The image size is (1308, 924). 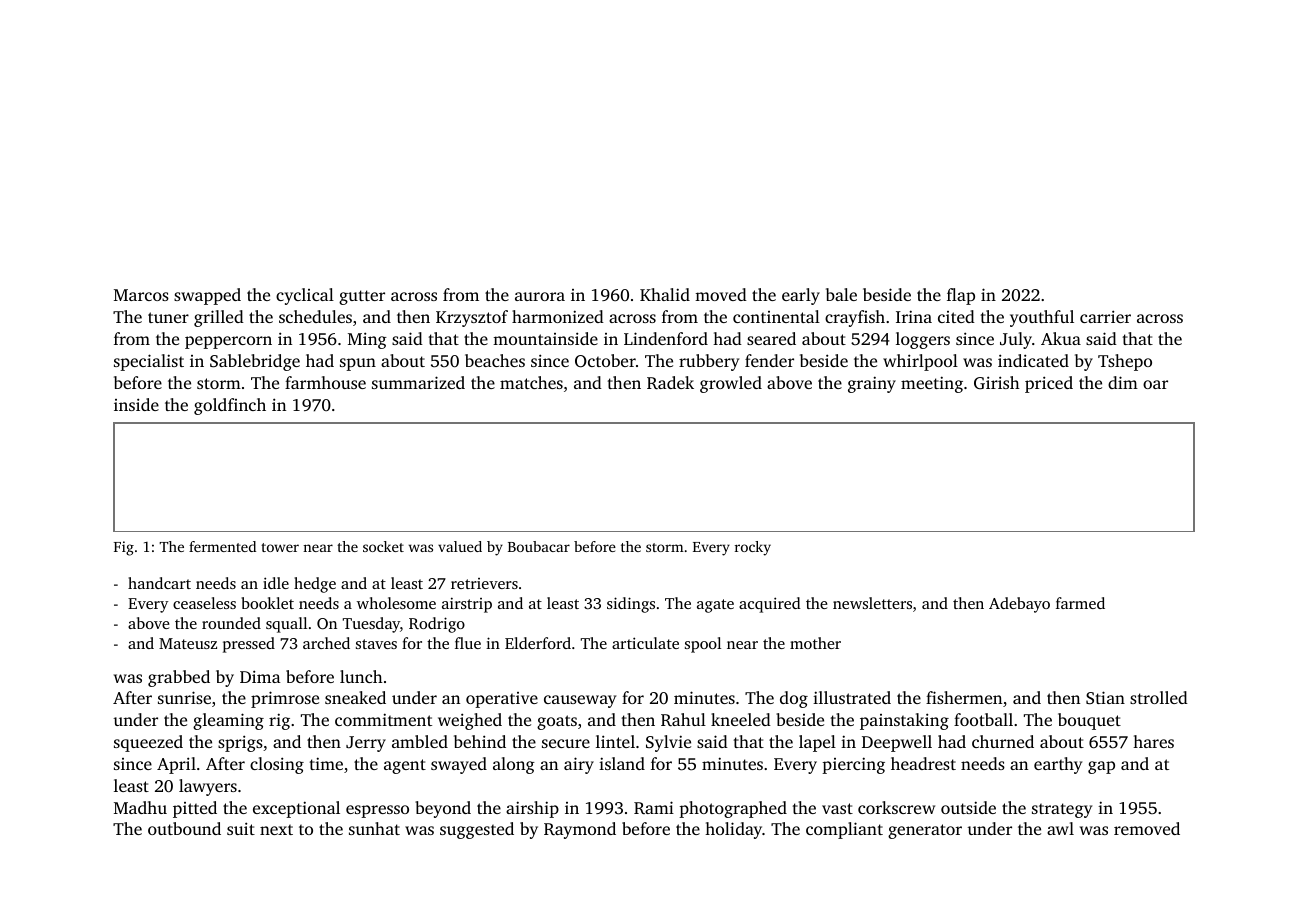 What do you see at coordinates (280, 547) in the document?
I see `tower` at bounding box center [280, 547].
